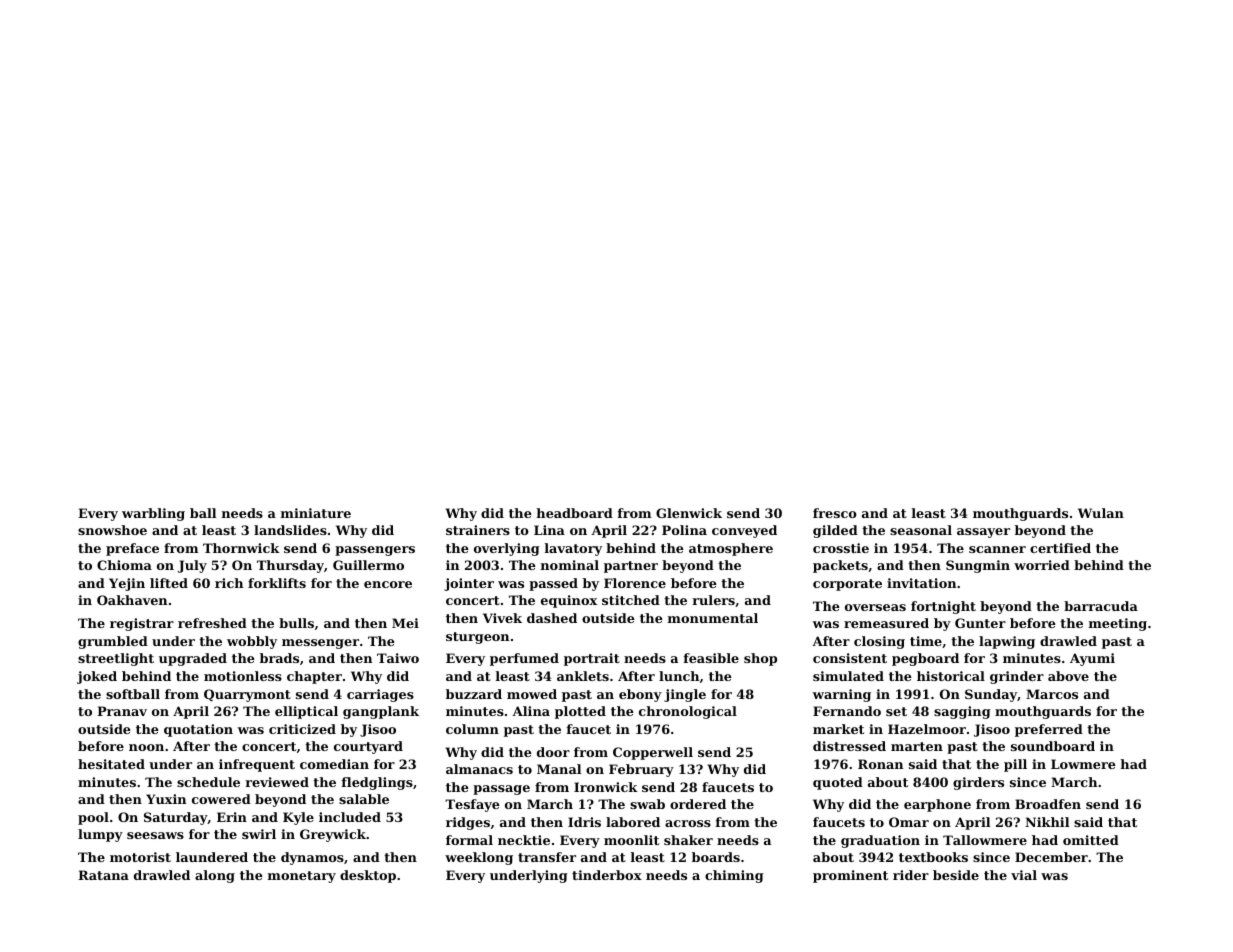  I want to click on invitation, so click(921, 583).
